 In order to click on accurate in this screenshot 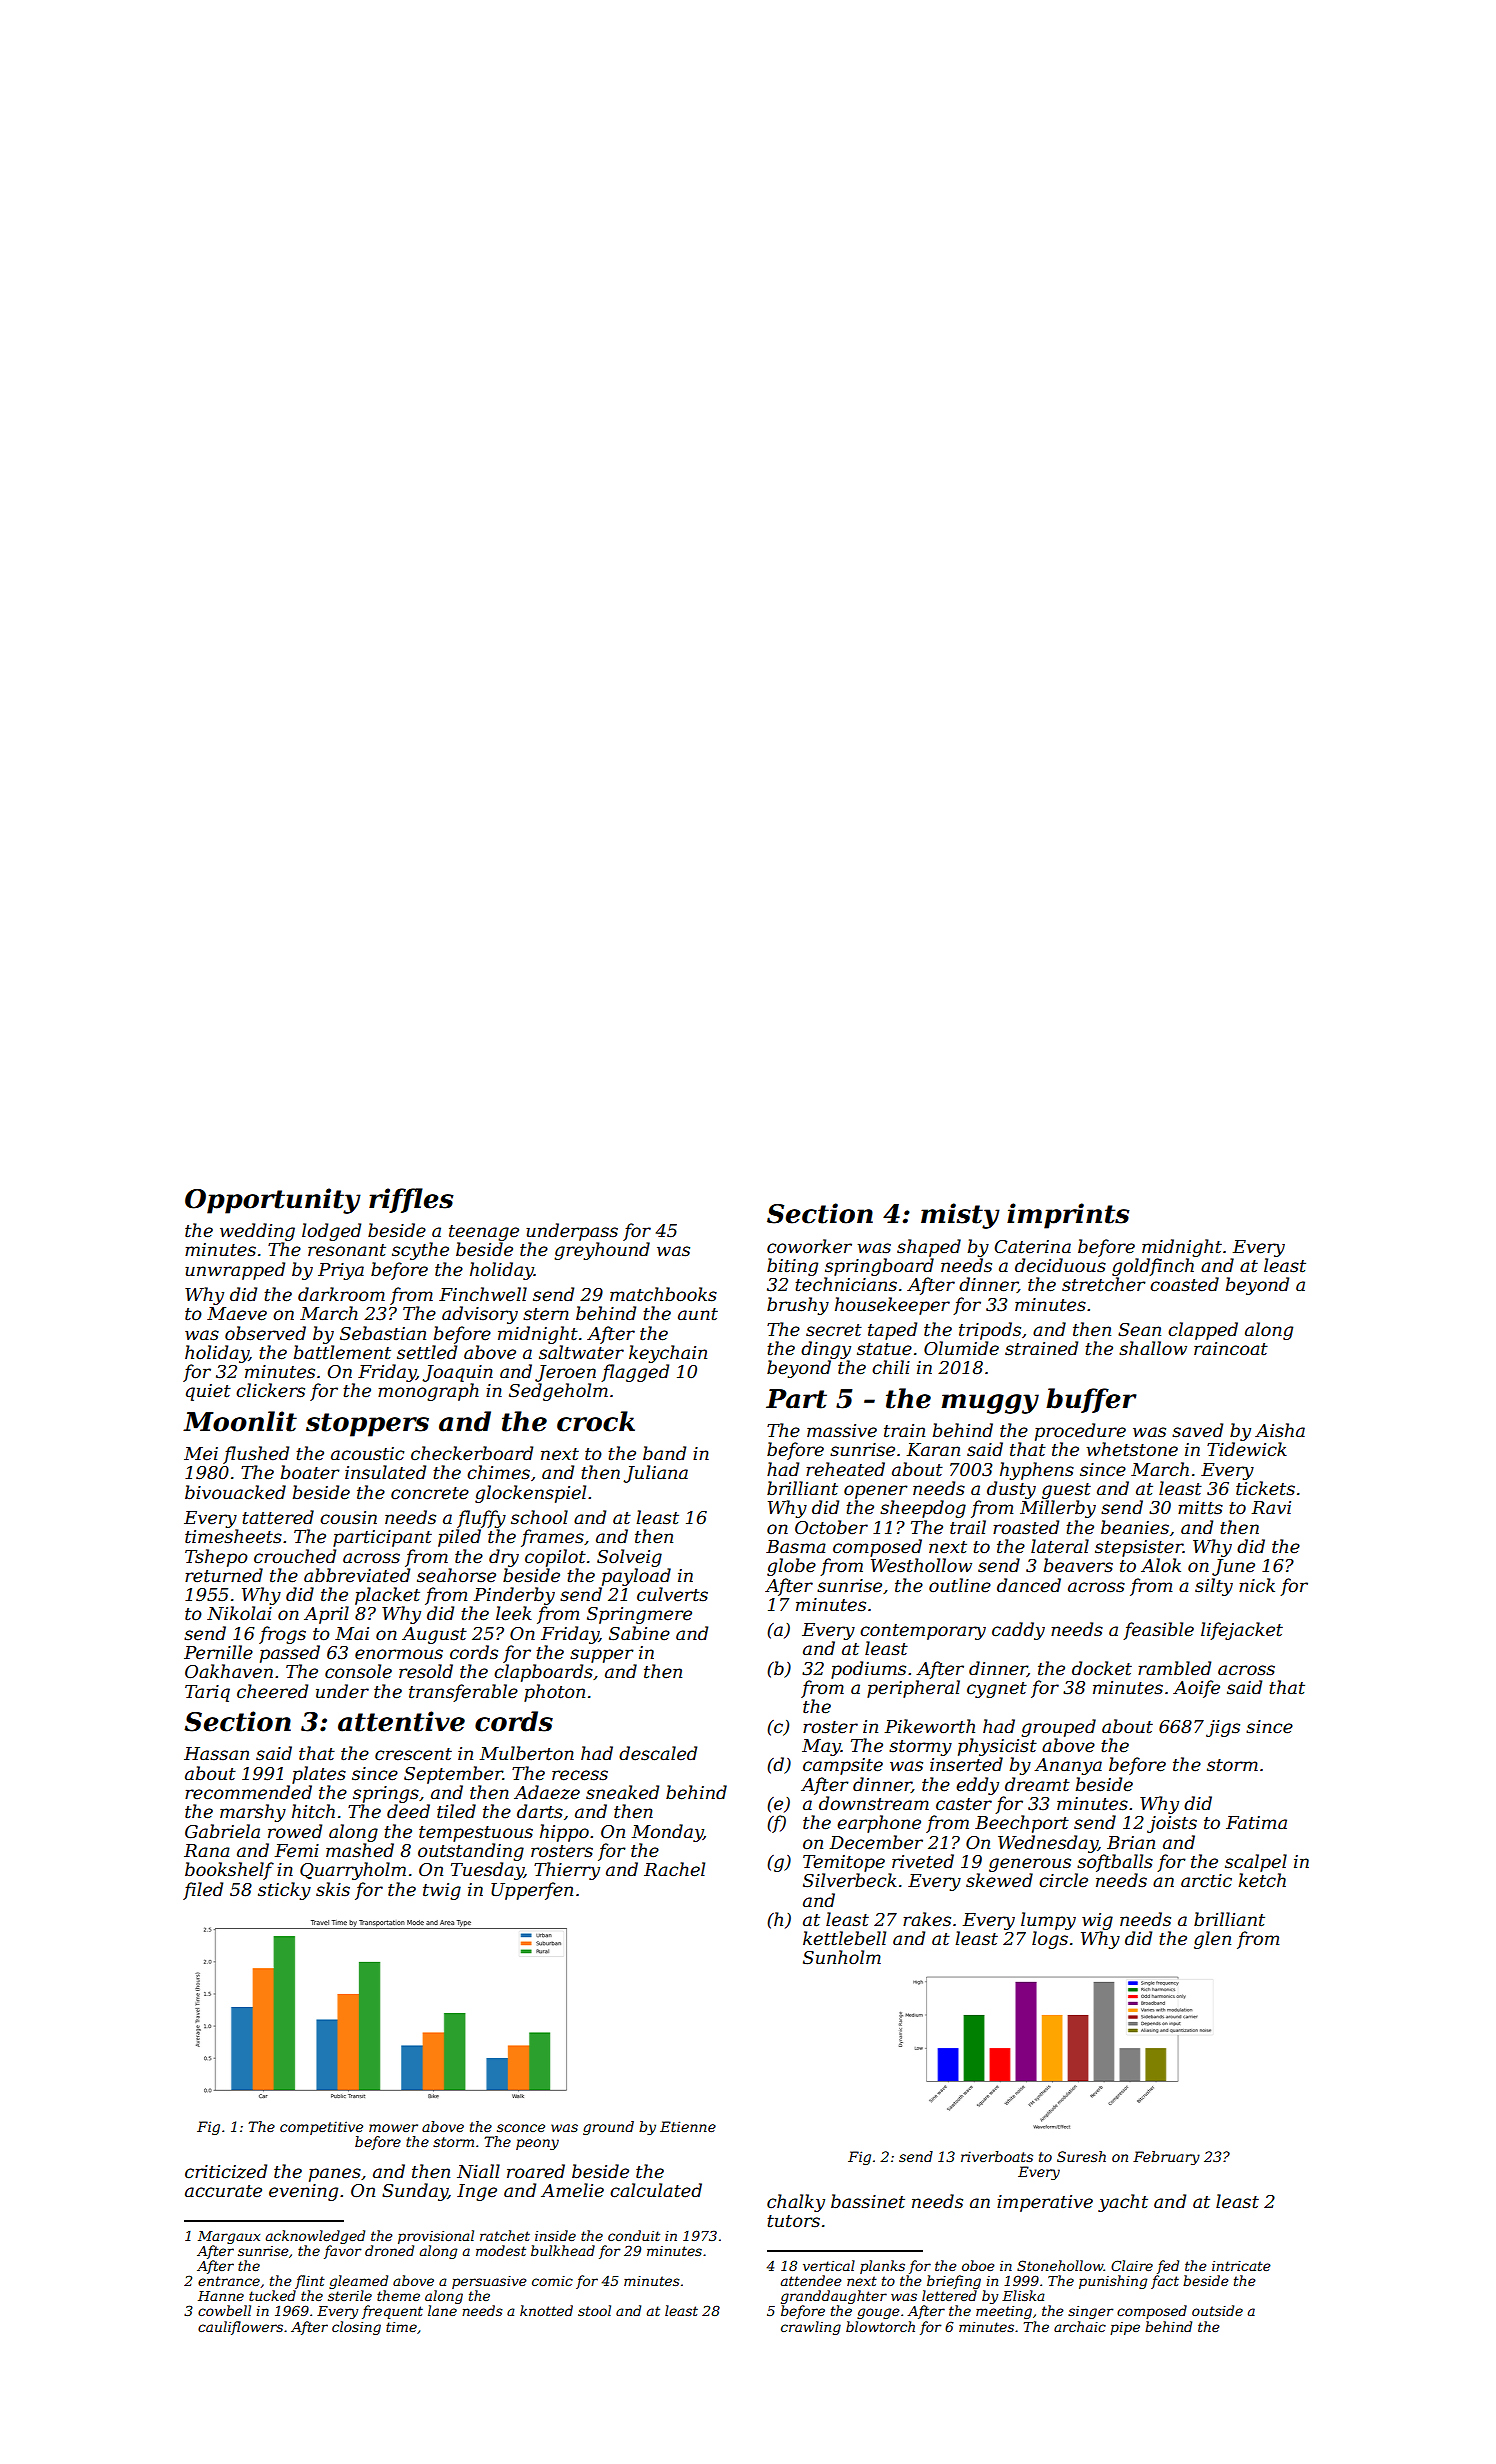, I will do `click(223, 2191)`.
